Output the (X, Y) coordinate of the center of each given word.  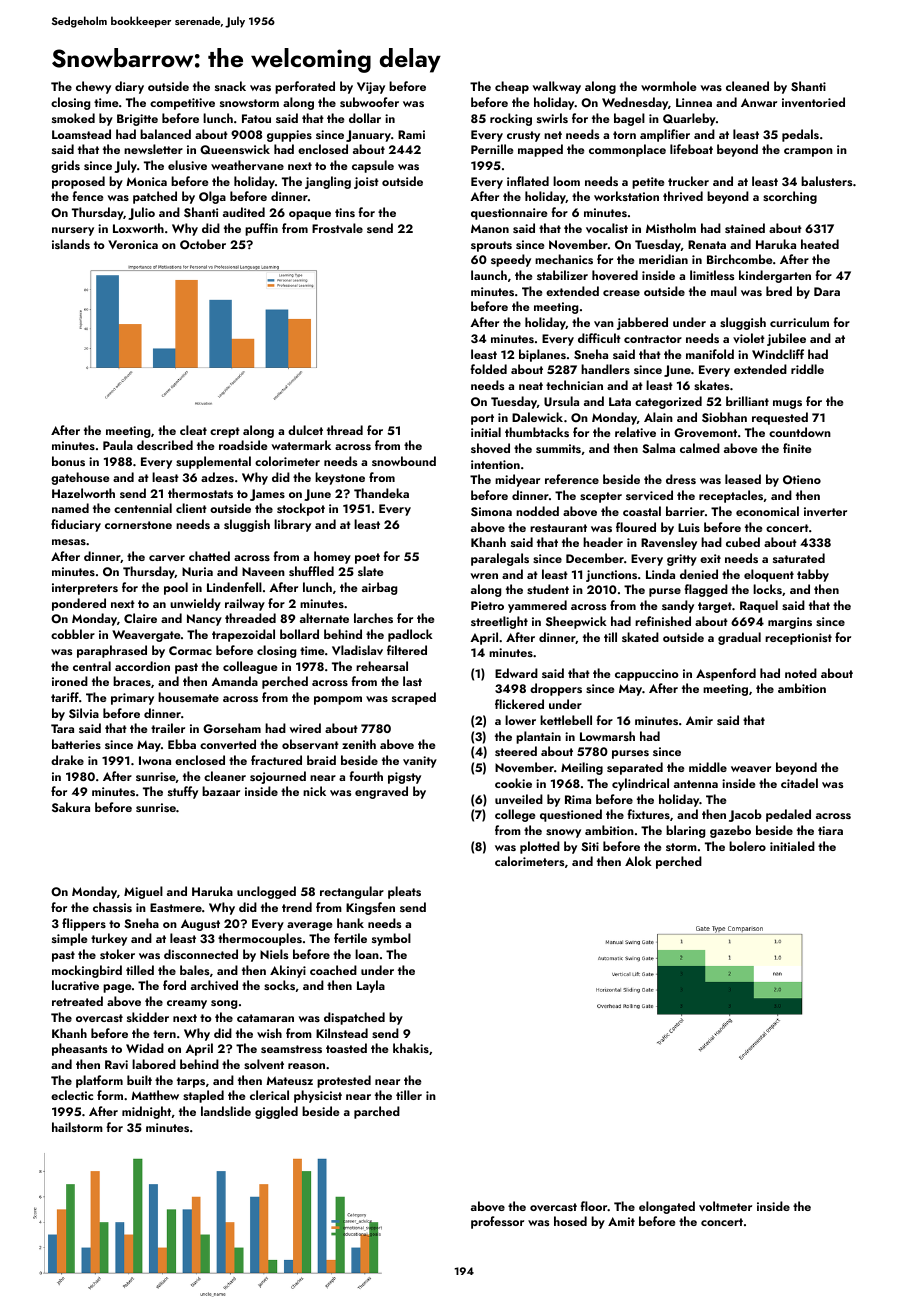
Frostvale (337, 228)
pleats (404, 892)
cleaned (747, 86)
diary (129, 87)
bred (779, 291)
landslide (226, 1111)
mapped (540, 150)
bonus (68, 461)
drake (67, 760)
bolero (747, 846)
